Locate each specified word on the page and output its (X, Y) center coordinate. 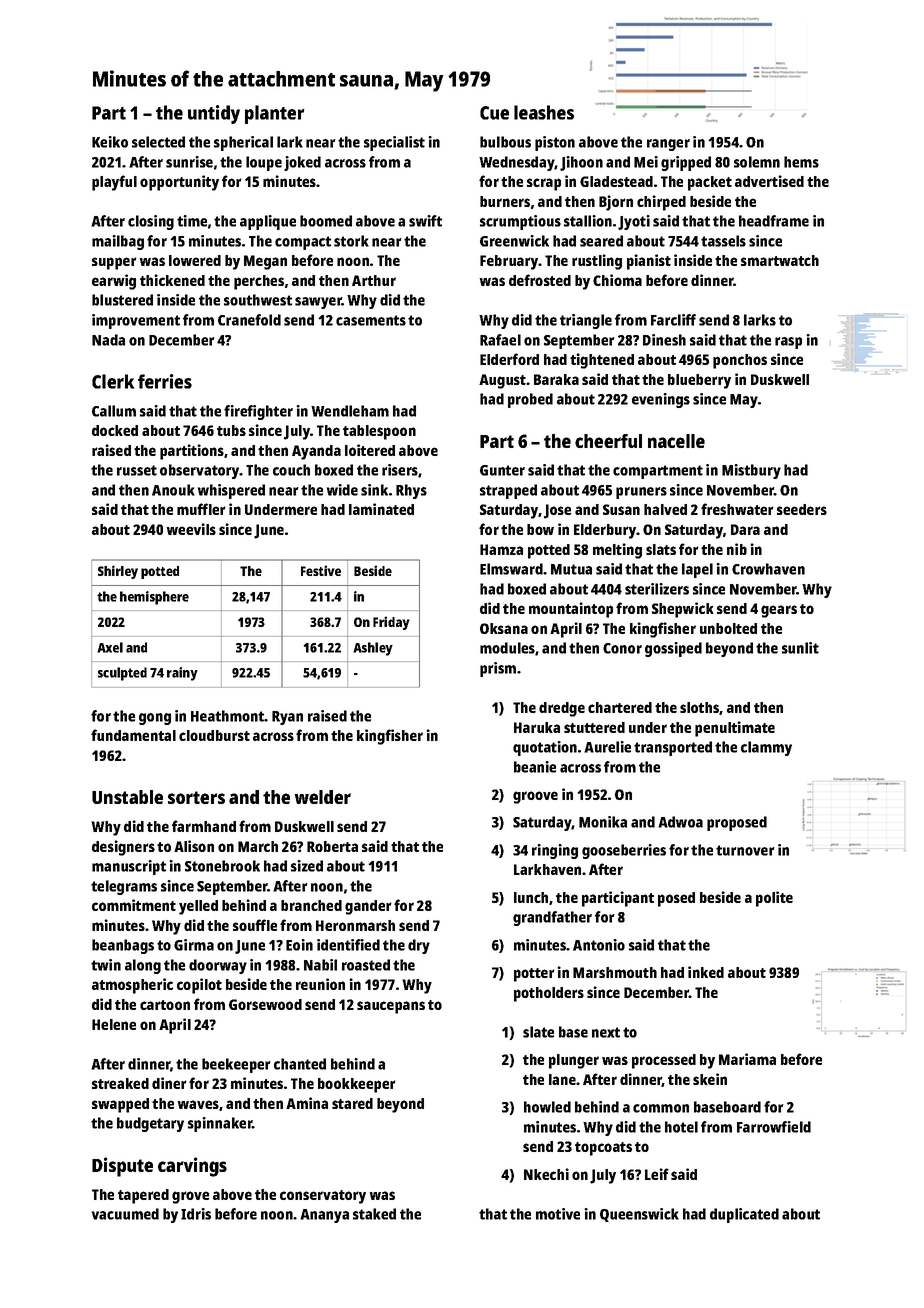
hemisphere (154, 598)
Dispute (122, 1167)
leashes (544, 112)
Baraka (556, 379)
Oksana (504, 628)
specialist (394, 143)
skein (710, 1079)
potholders (549, 994)
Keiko (110, 142)
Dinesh (664, 340)
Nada (108, 340)
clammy (766, 748)
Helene (114, 1024)
